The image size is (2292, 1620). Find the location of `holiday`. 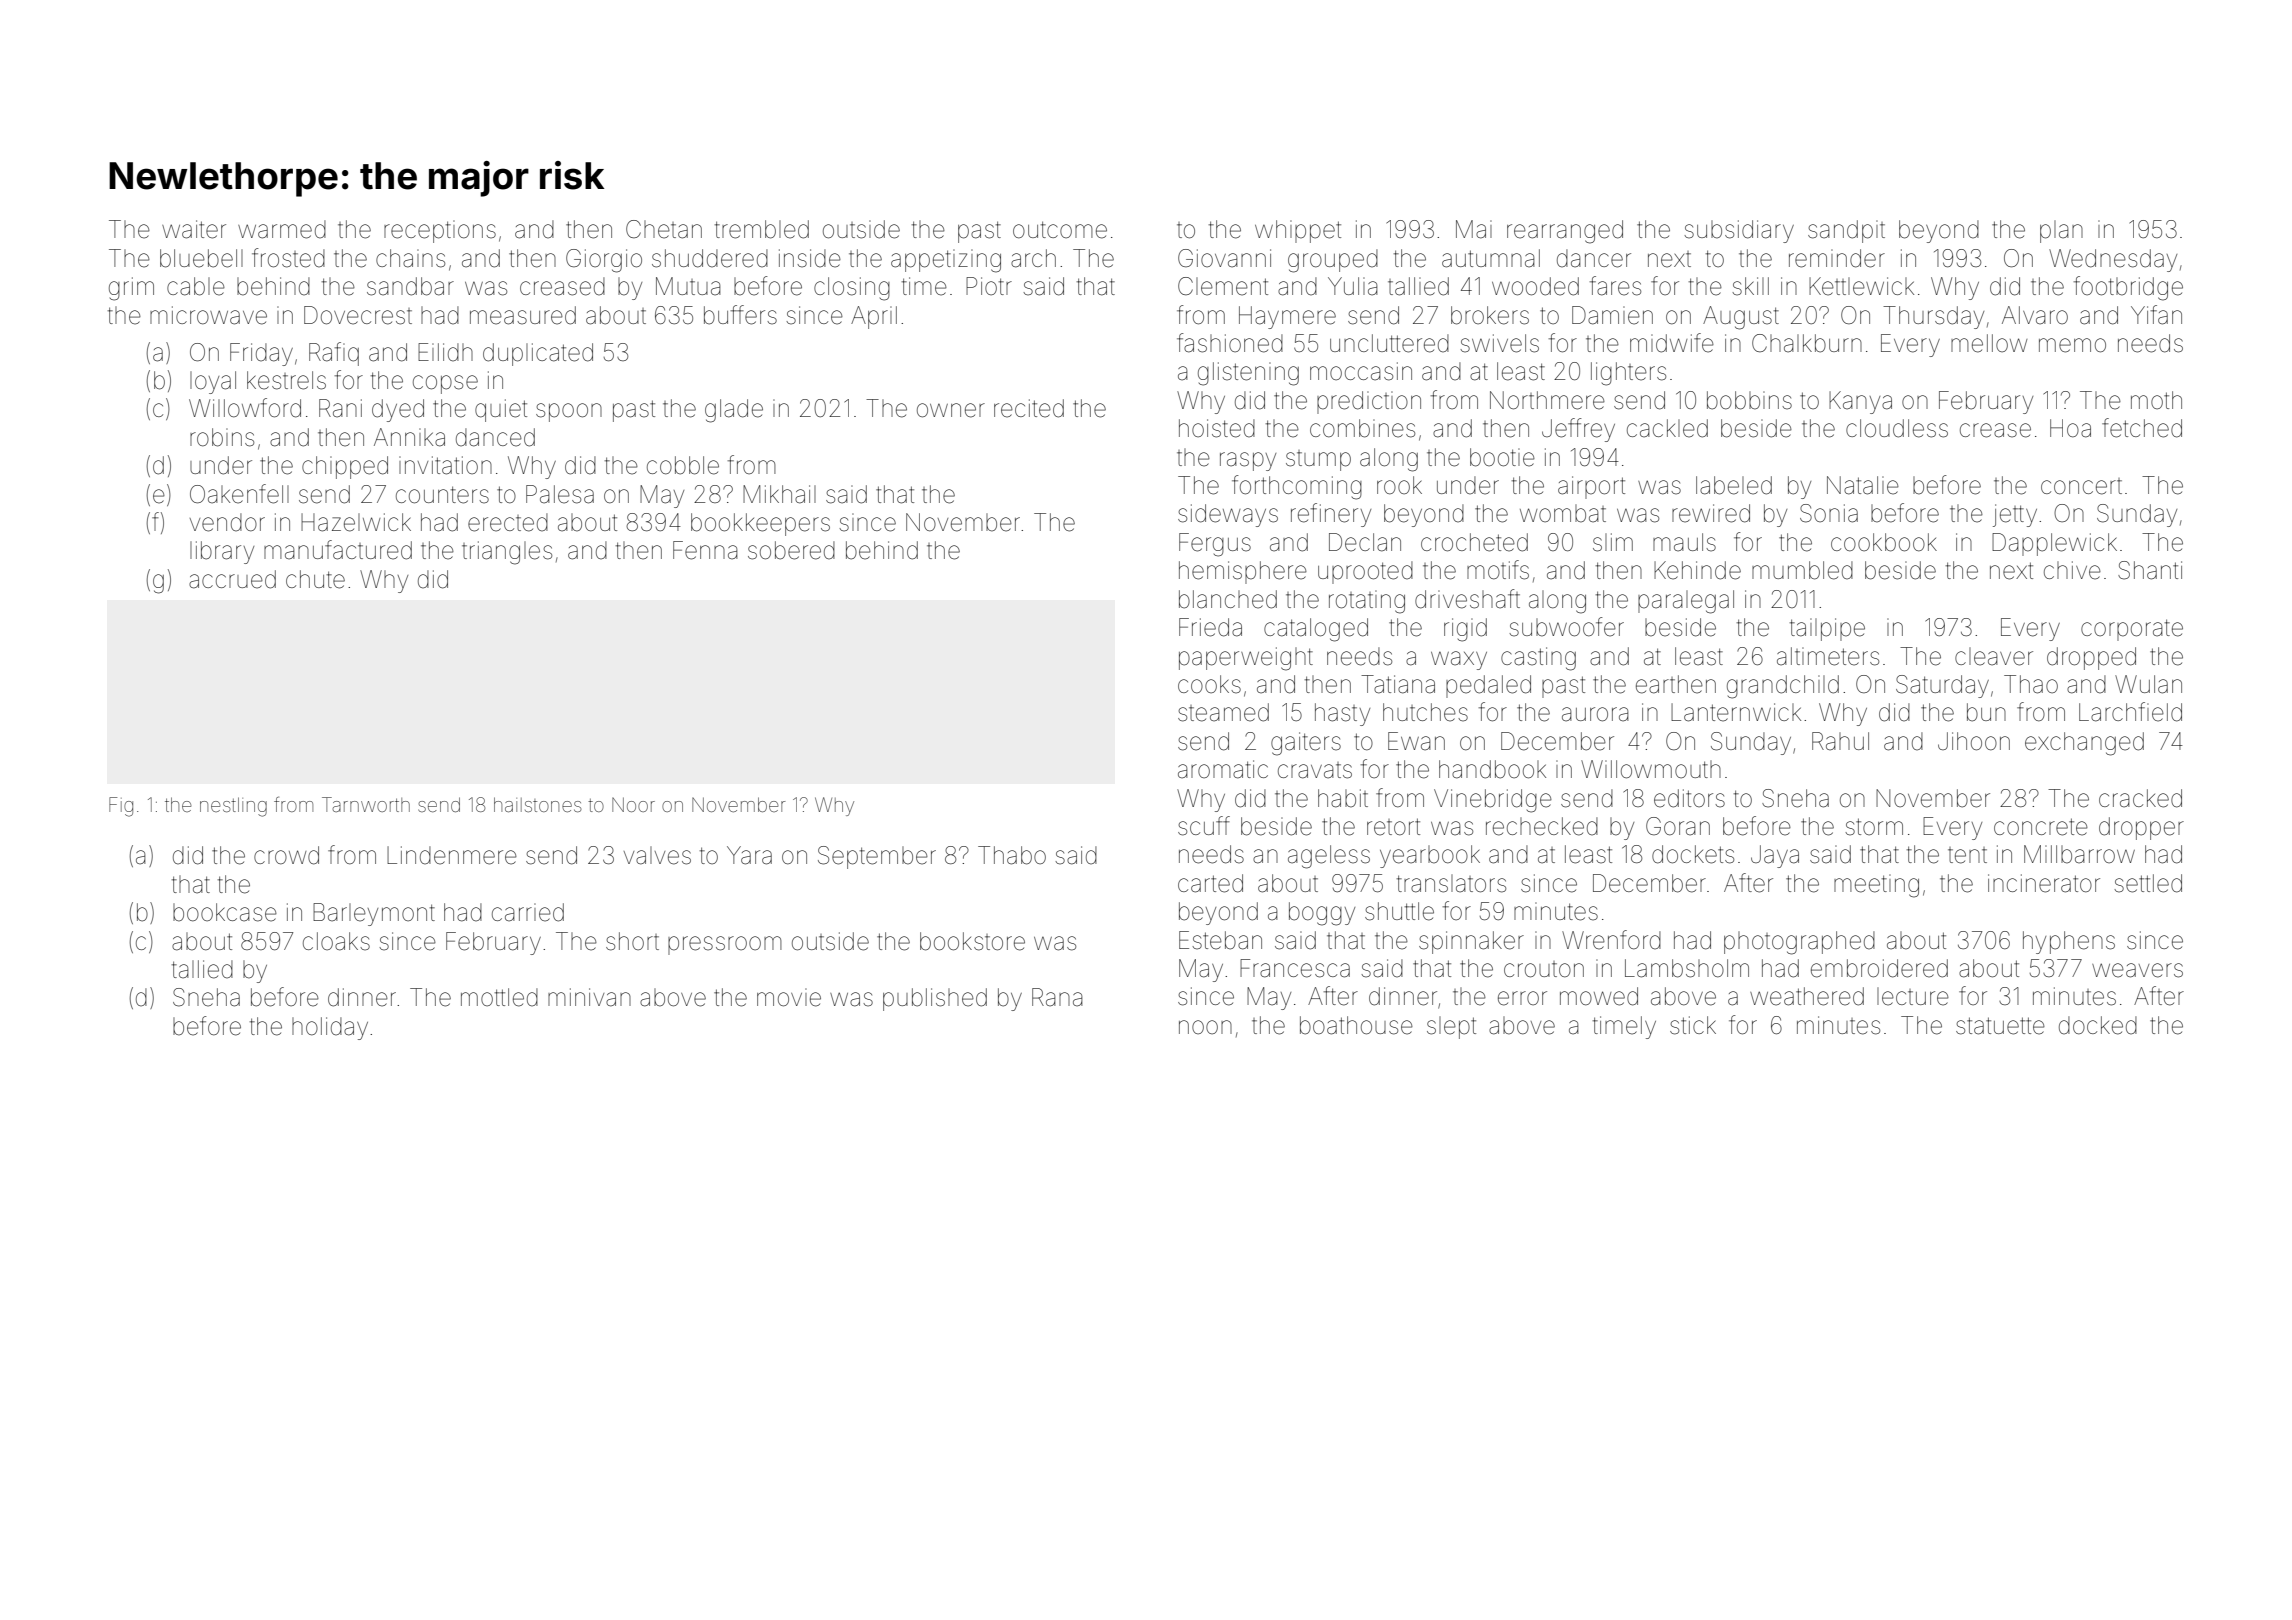

holiday is located at coordinates (330, 1028).
